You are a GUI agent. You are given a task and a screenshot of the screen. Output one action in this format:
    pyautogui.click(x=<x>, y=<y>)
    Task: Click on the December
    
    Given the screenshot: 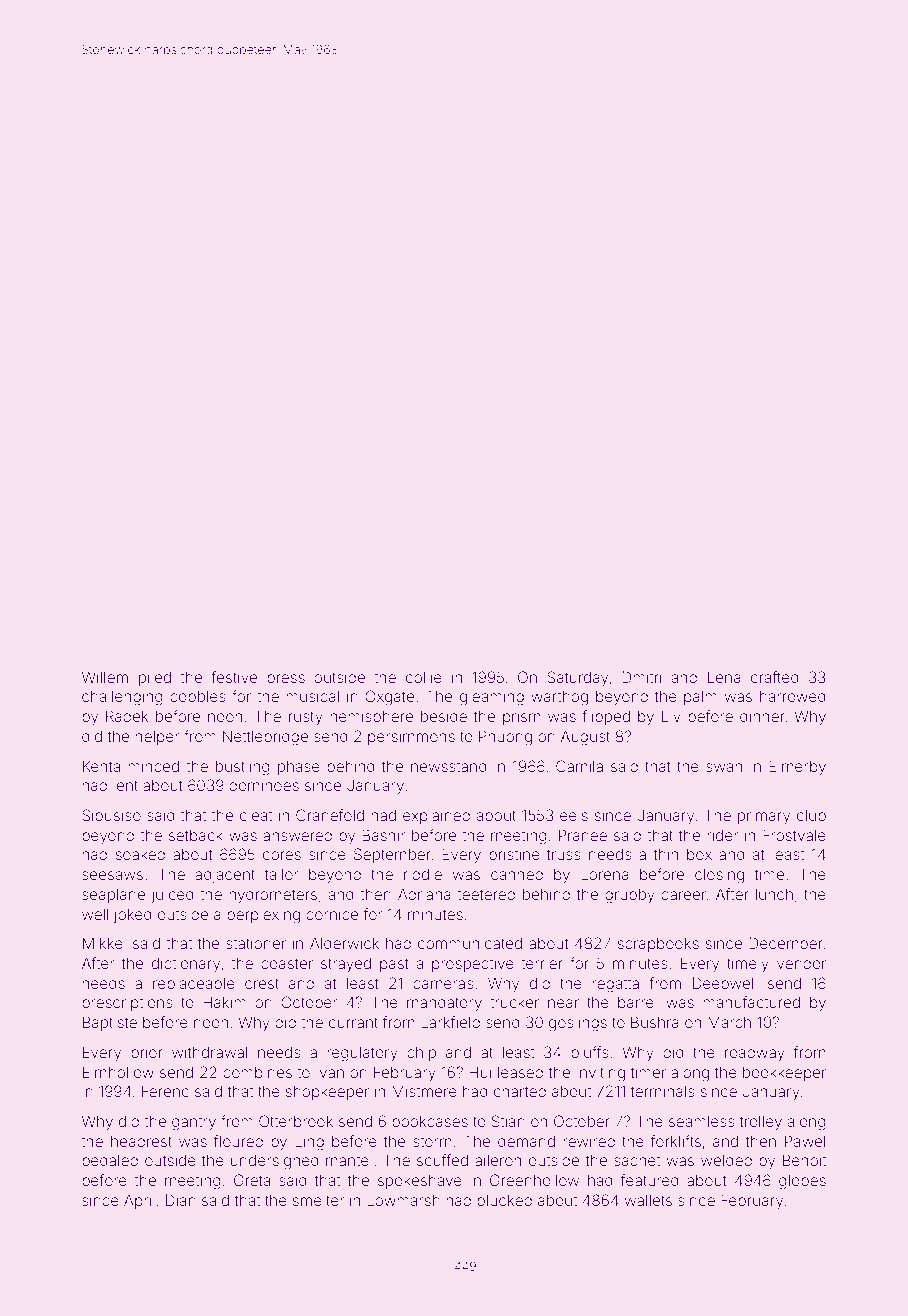 What is the action you would take?
    pyautogui.click(x=786, y=943)
